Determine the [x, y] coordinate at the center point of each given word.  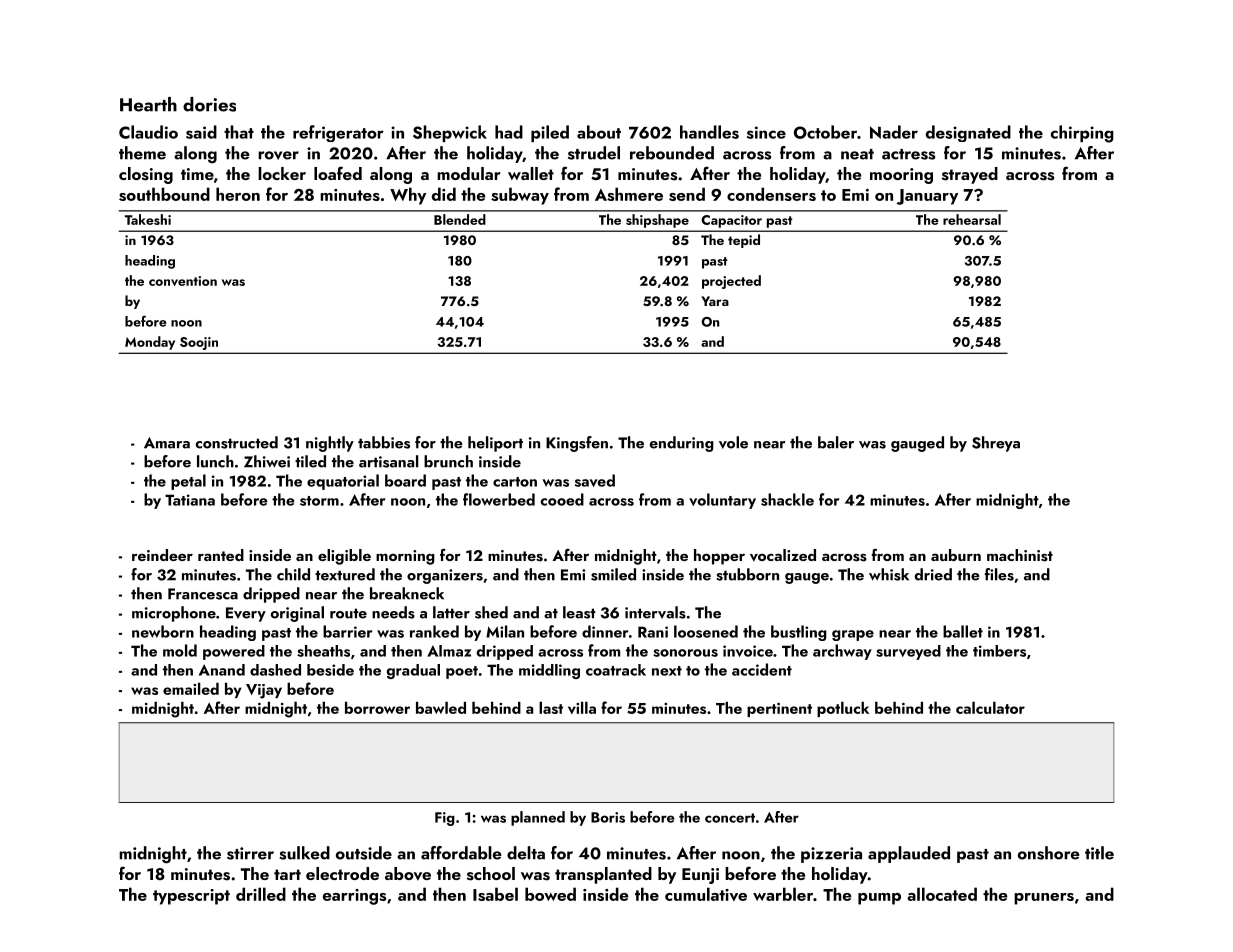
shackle [787, 499]
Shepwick [450, 133]
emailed [191, 688]
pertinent [779, 710]
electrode [342, 873]
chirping [1082, 134]
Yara [715, 301]
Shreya [996, 444]
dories [209, 104]
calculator [990, 707]
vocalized [783, 555]
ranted [221, 555]
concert [730, 818]
